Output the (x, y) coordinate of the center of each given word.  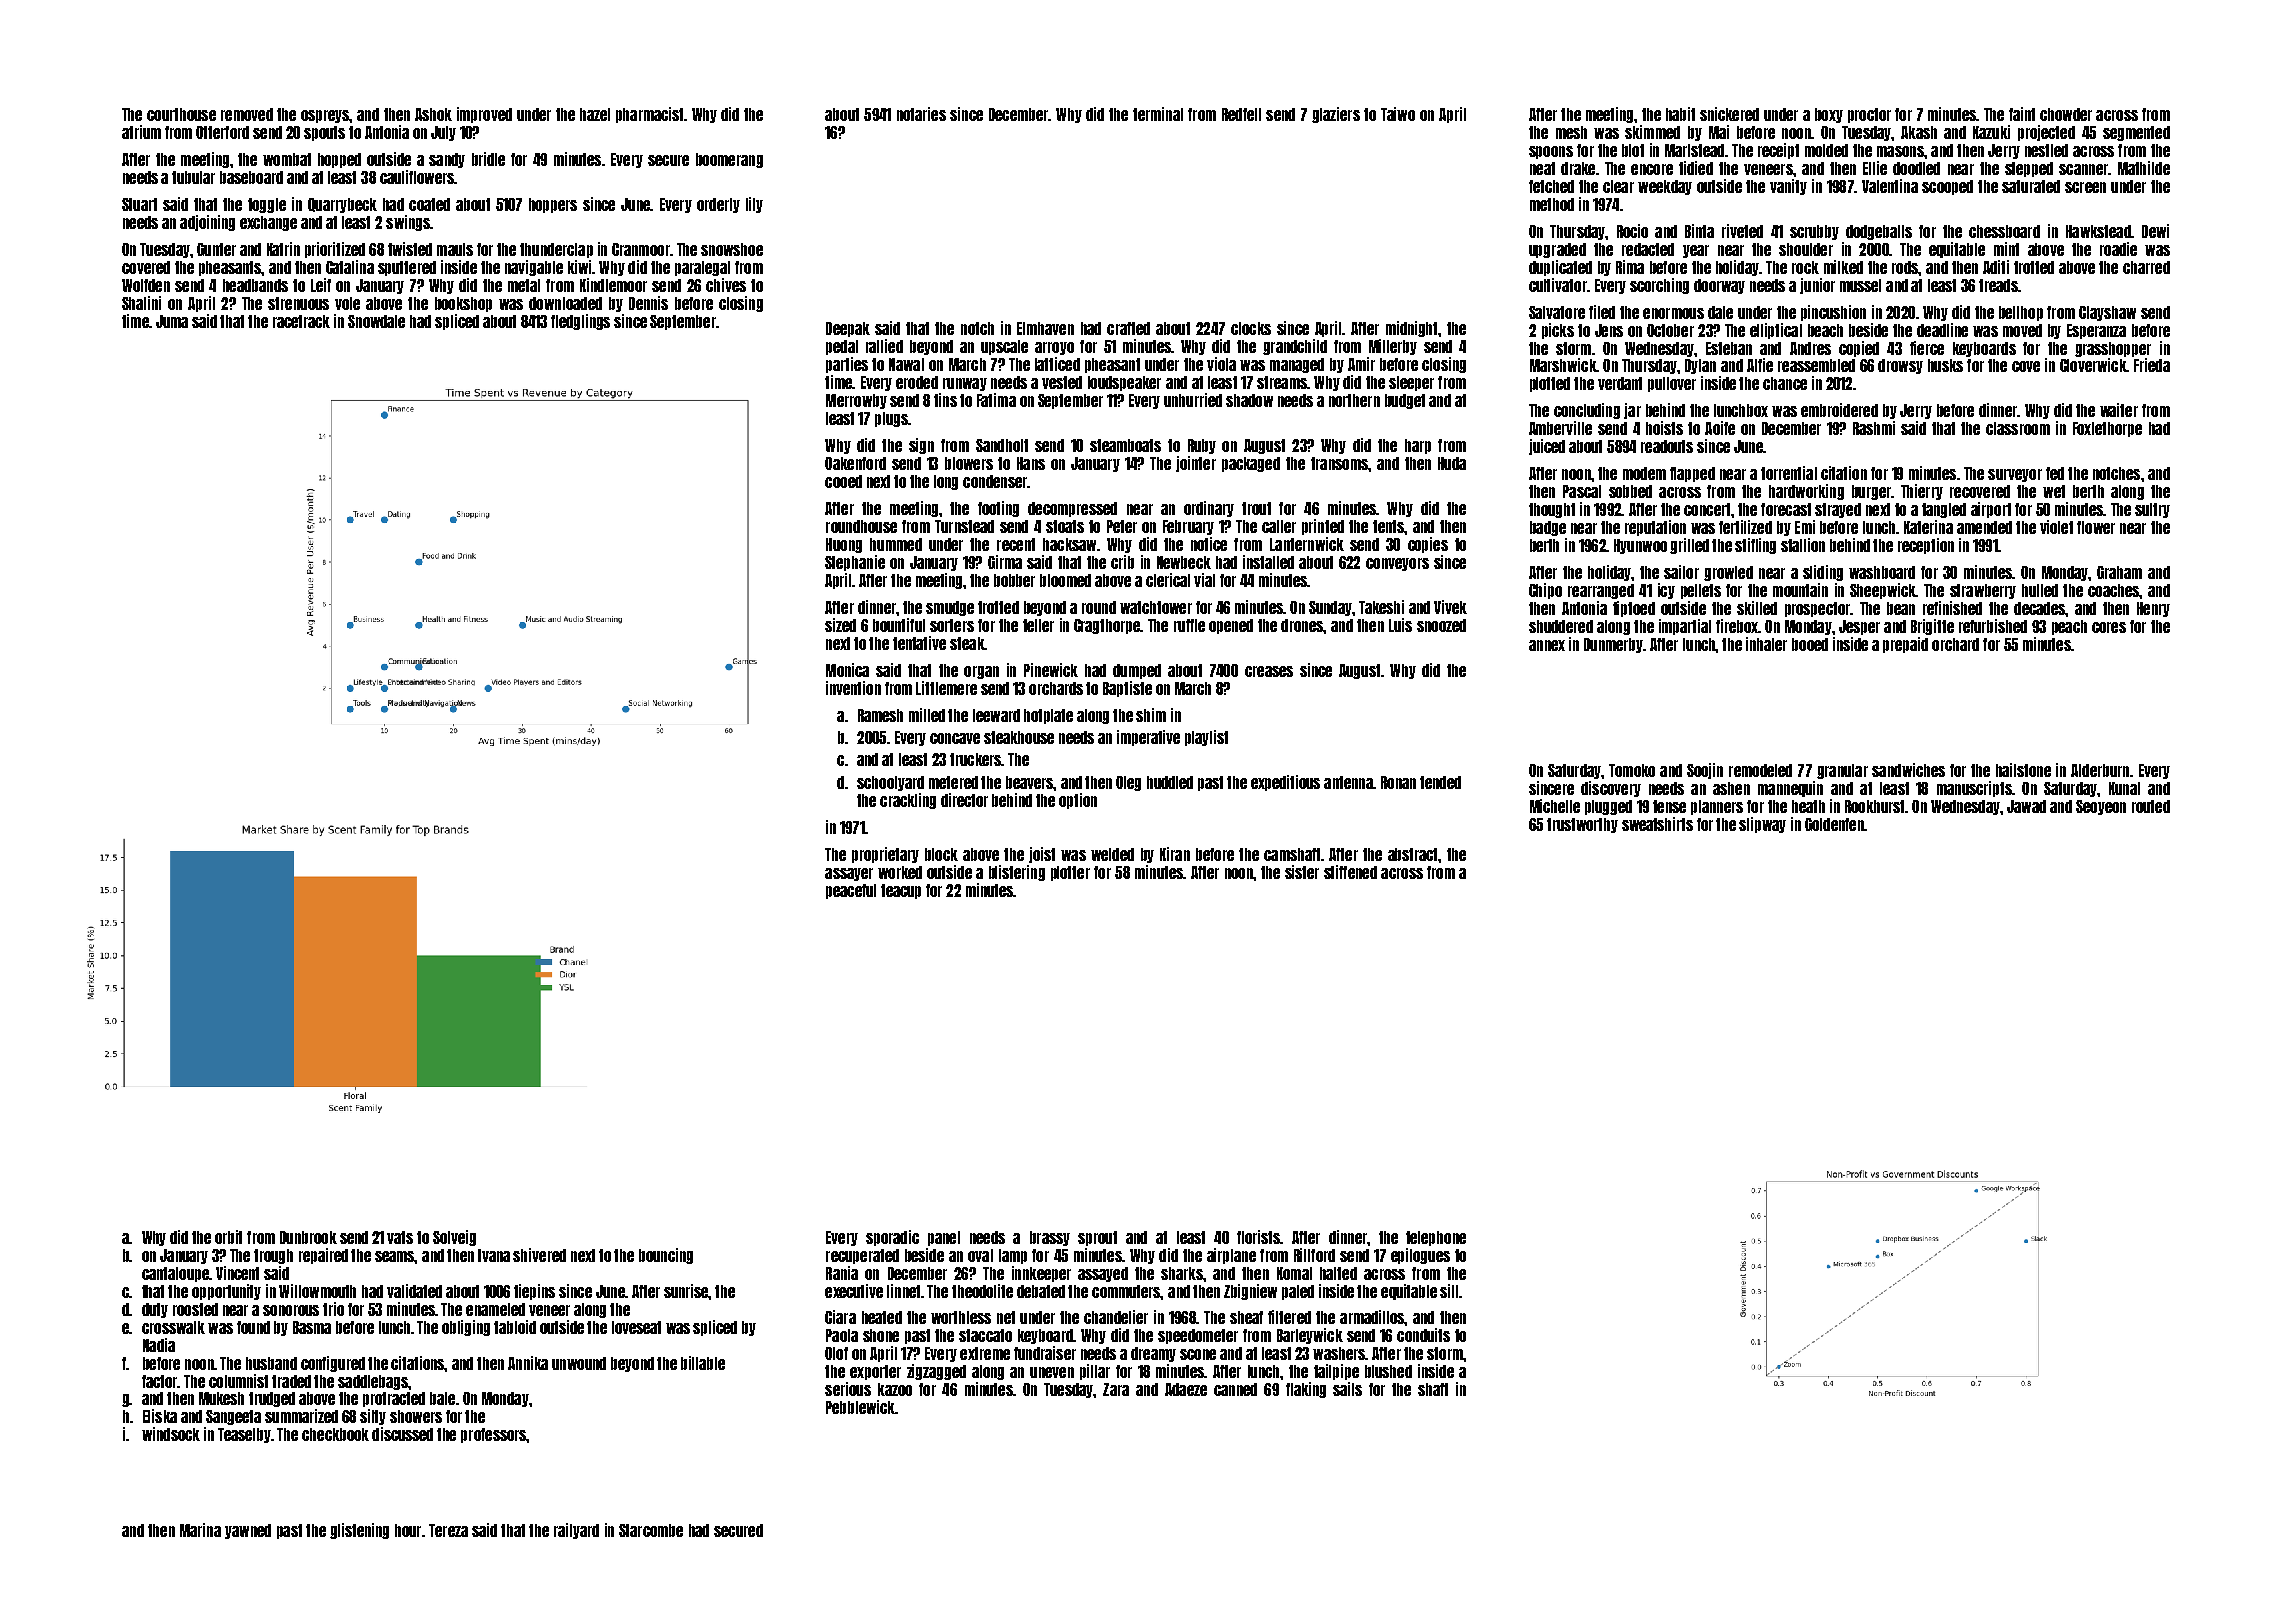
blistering (1017, 873)
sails (1347, 1389)
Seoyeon (2101, 807)
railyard (576, 1531)
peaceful (851, 891)
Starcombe (651, 1530)
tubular (193, 177)
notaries (921, 114)
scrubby (1814, 232)
